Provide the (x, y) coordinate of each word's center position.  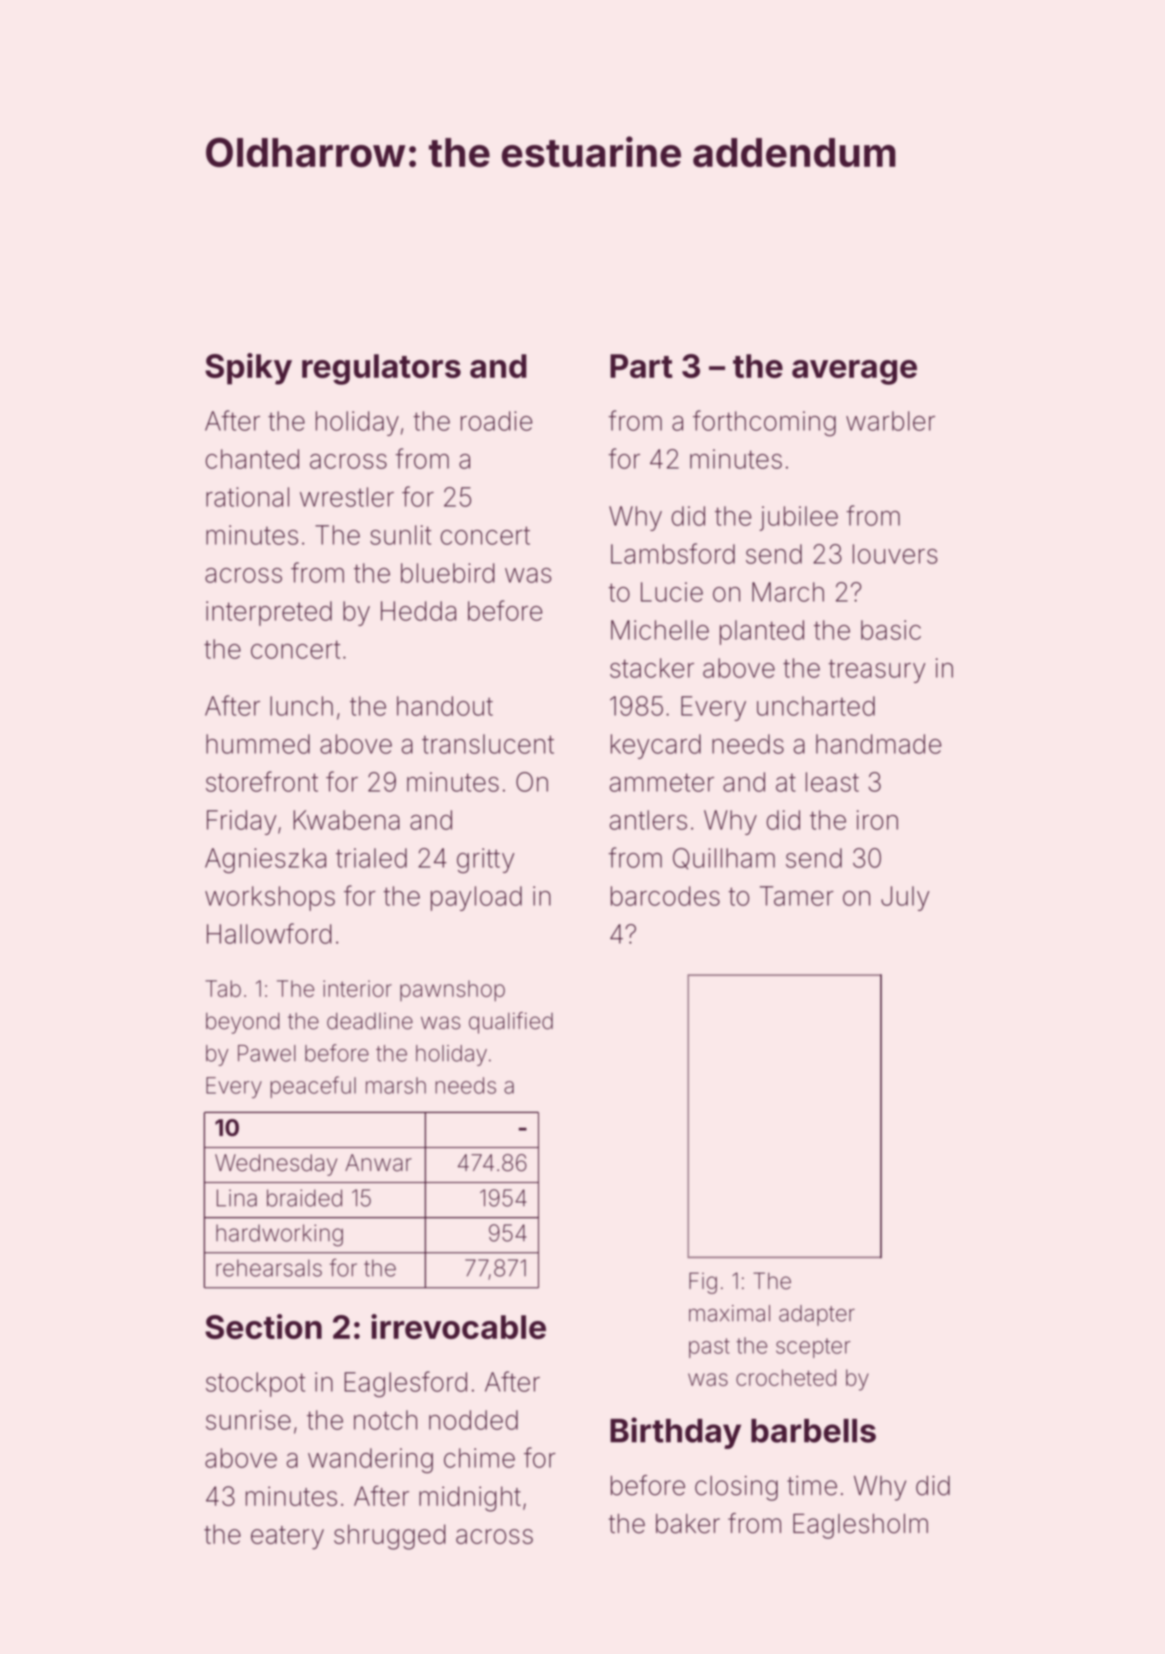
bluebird (448, 573)
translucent (488, 744)
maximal (729, 1313)
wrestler (347, 497)
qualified (511, 1023)
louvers (895, 554)
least (832, 782)
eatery (287, 1538)
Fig (703, 1283)
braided (304, 1198)
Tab (223, 988)
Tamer (797, 896)
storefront (262, 781)
